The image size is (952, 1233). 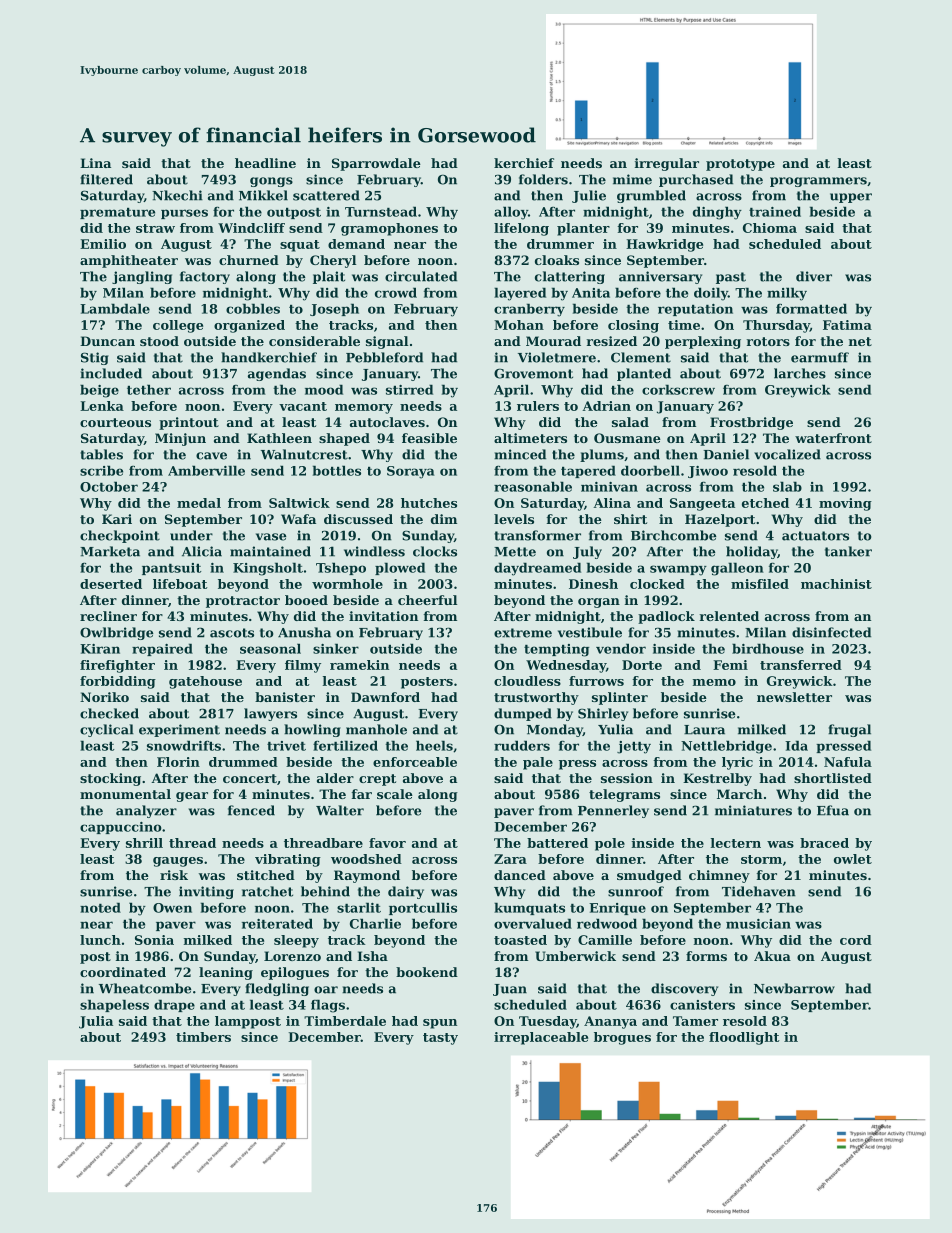 I want to click on Laura, so click(x=704, y=730).
